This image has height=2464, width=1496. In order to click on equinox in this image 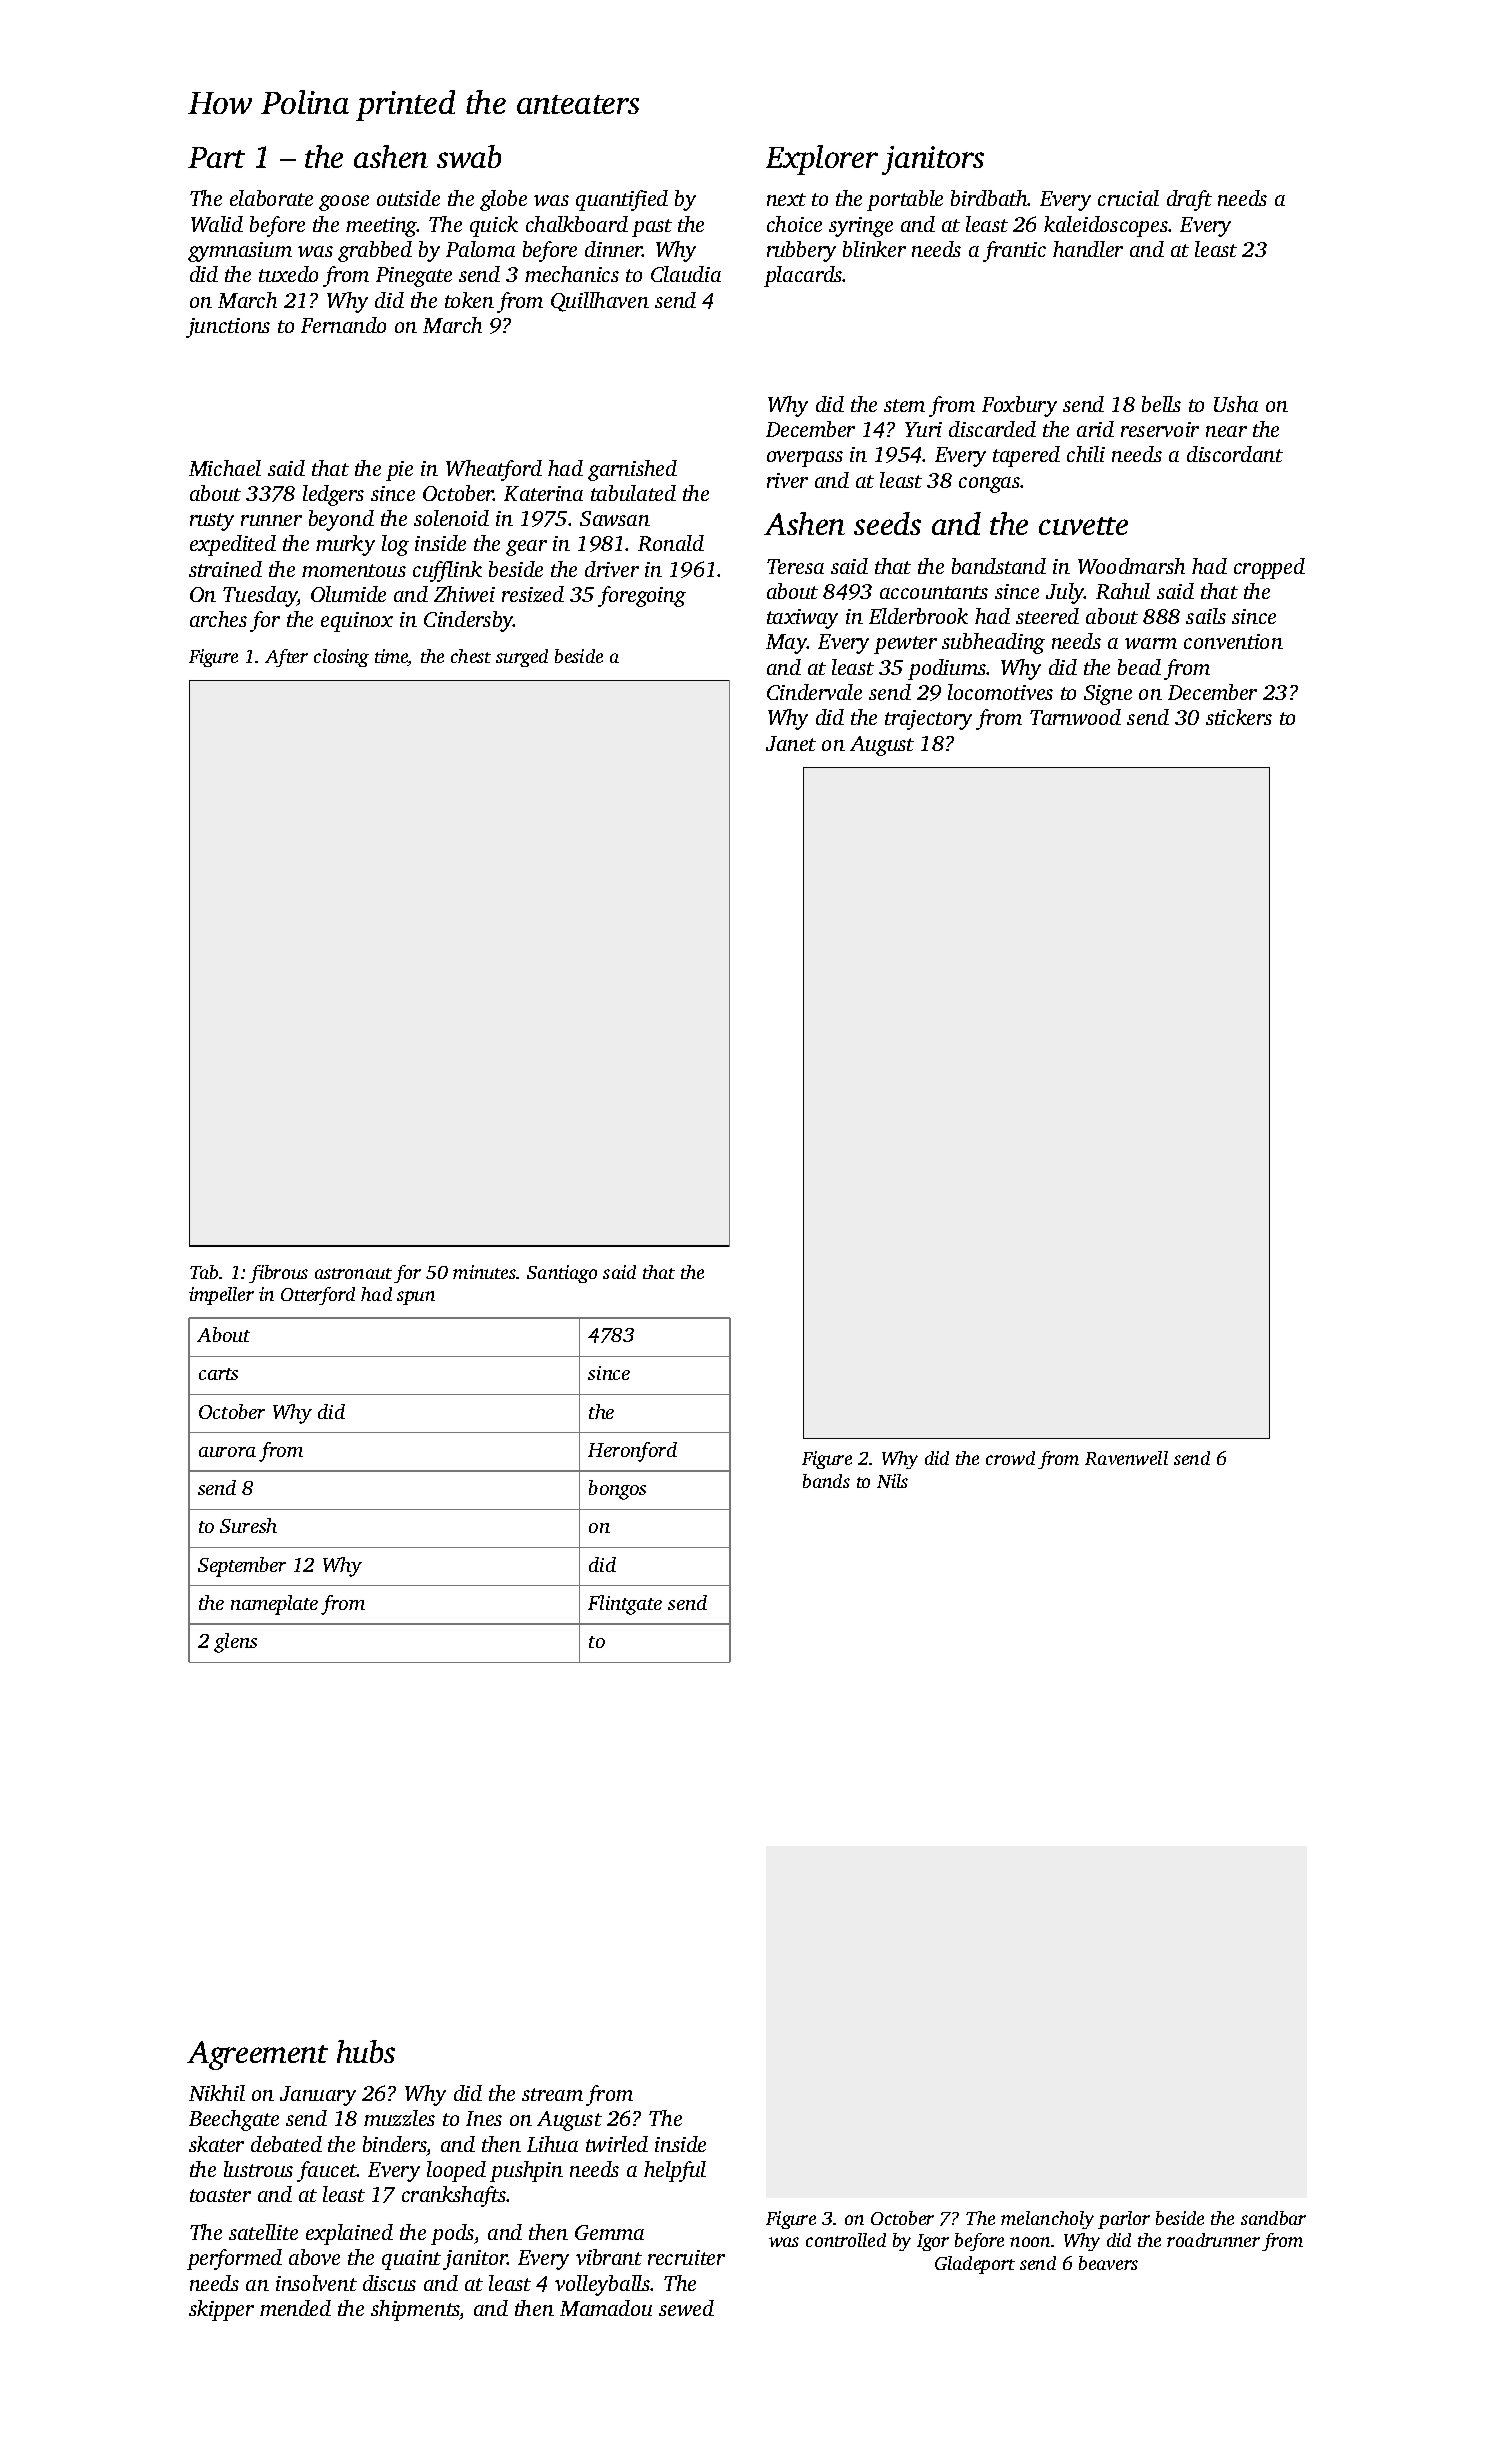, I will do `click(357, 622)`.
